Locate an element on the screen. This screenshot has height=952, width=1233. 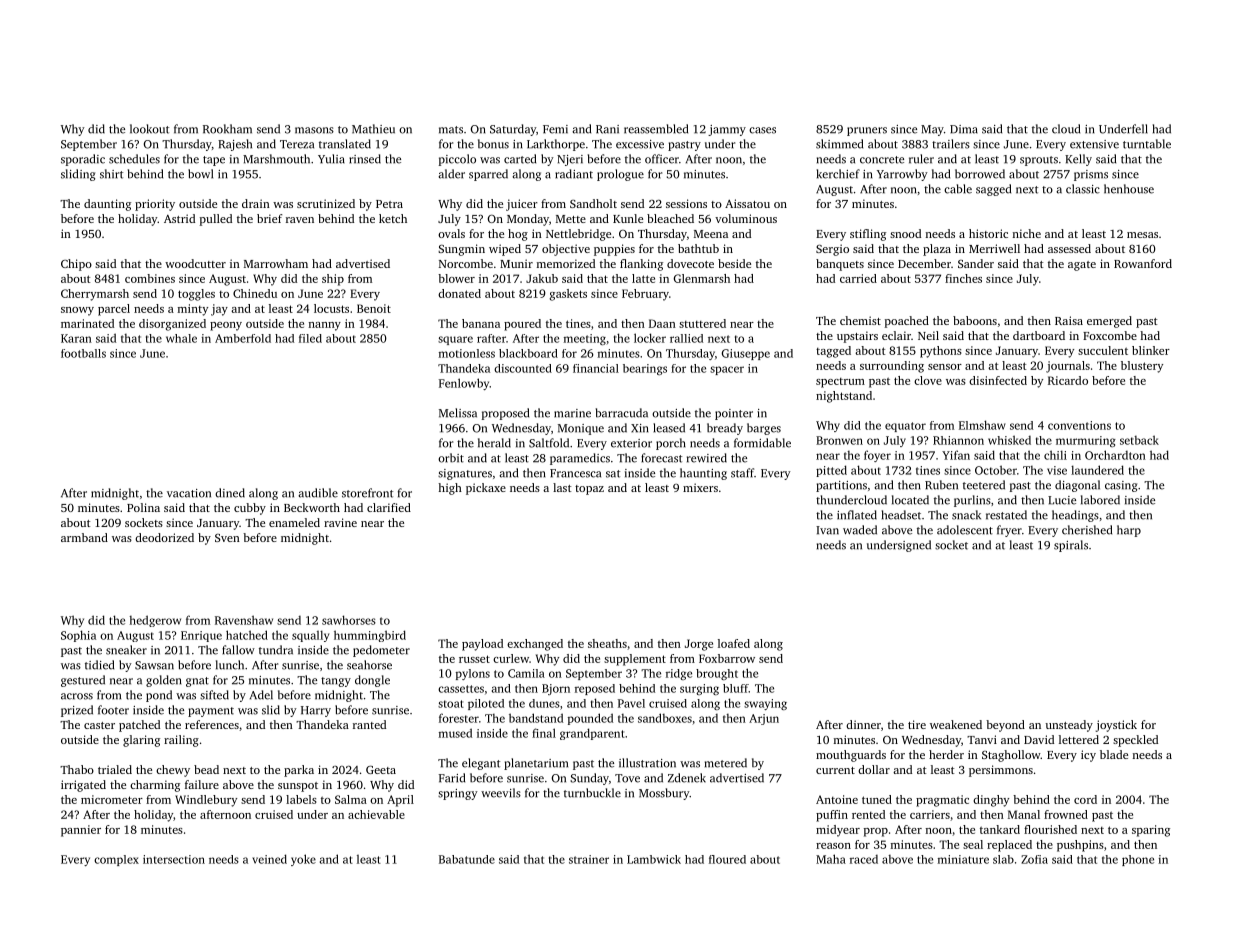
Femi is located at coordinates (555, 129).
